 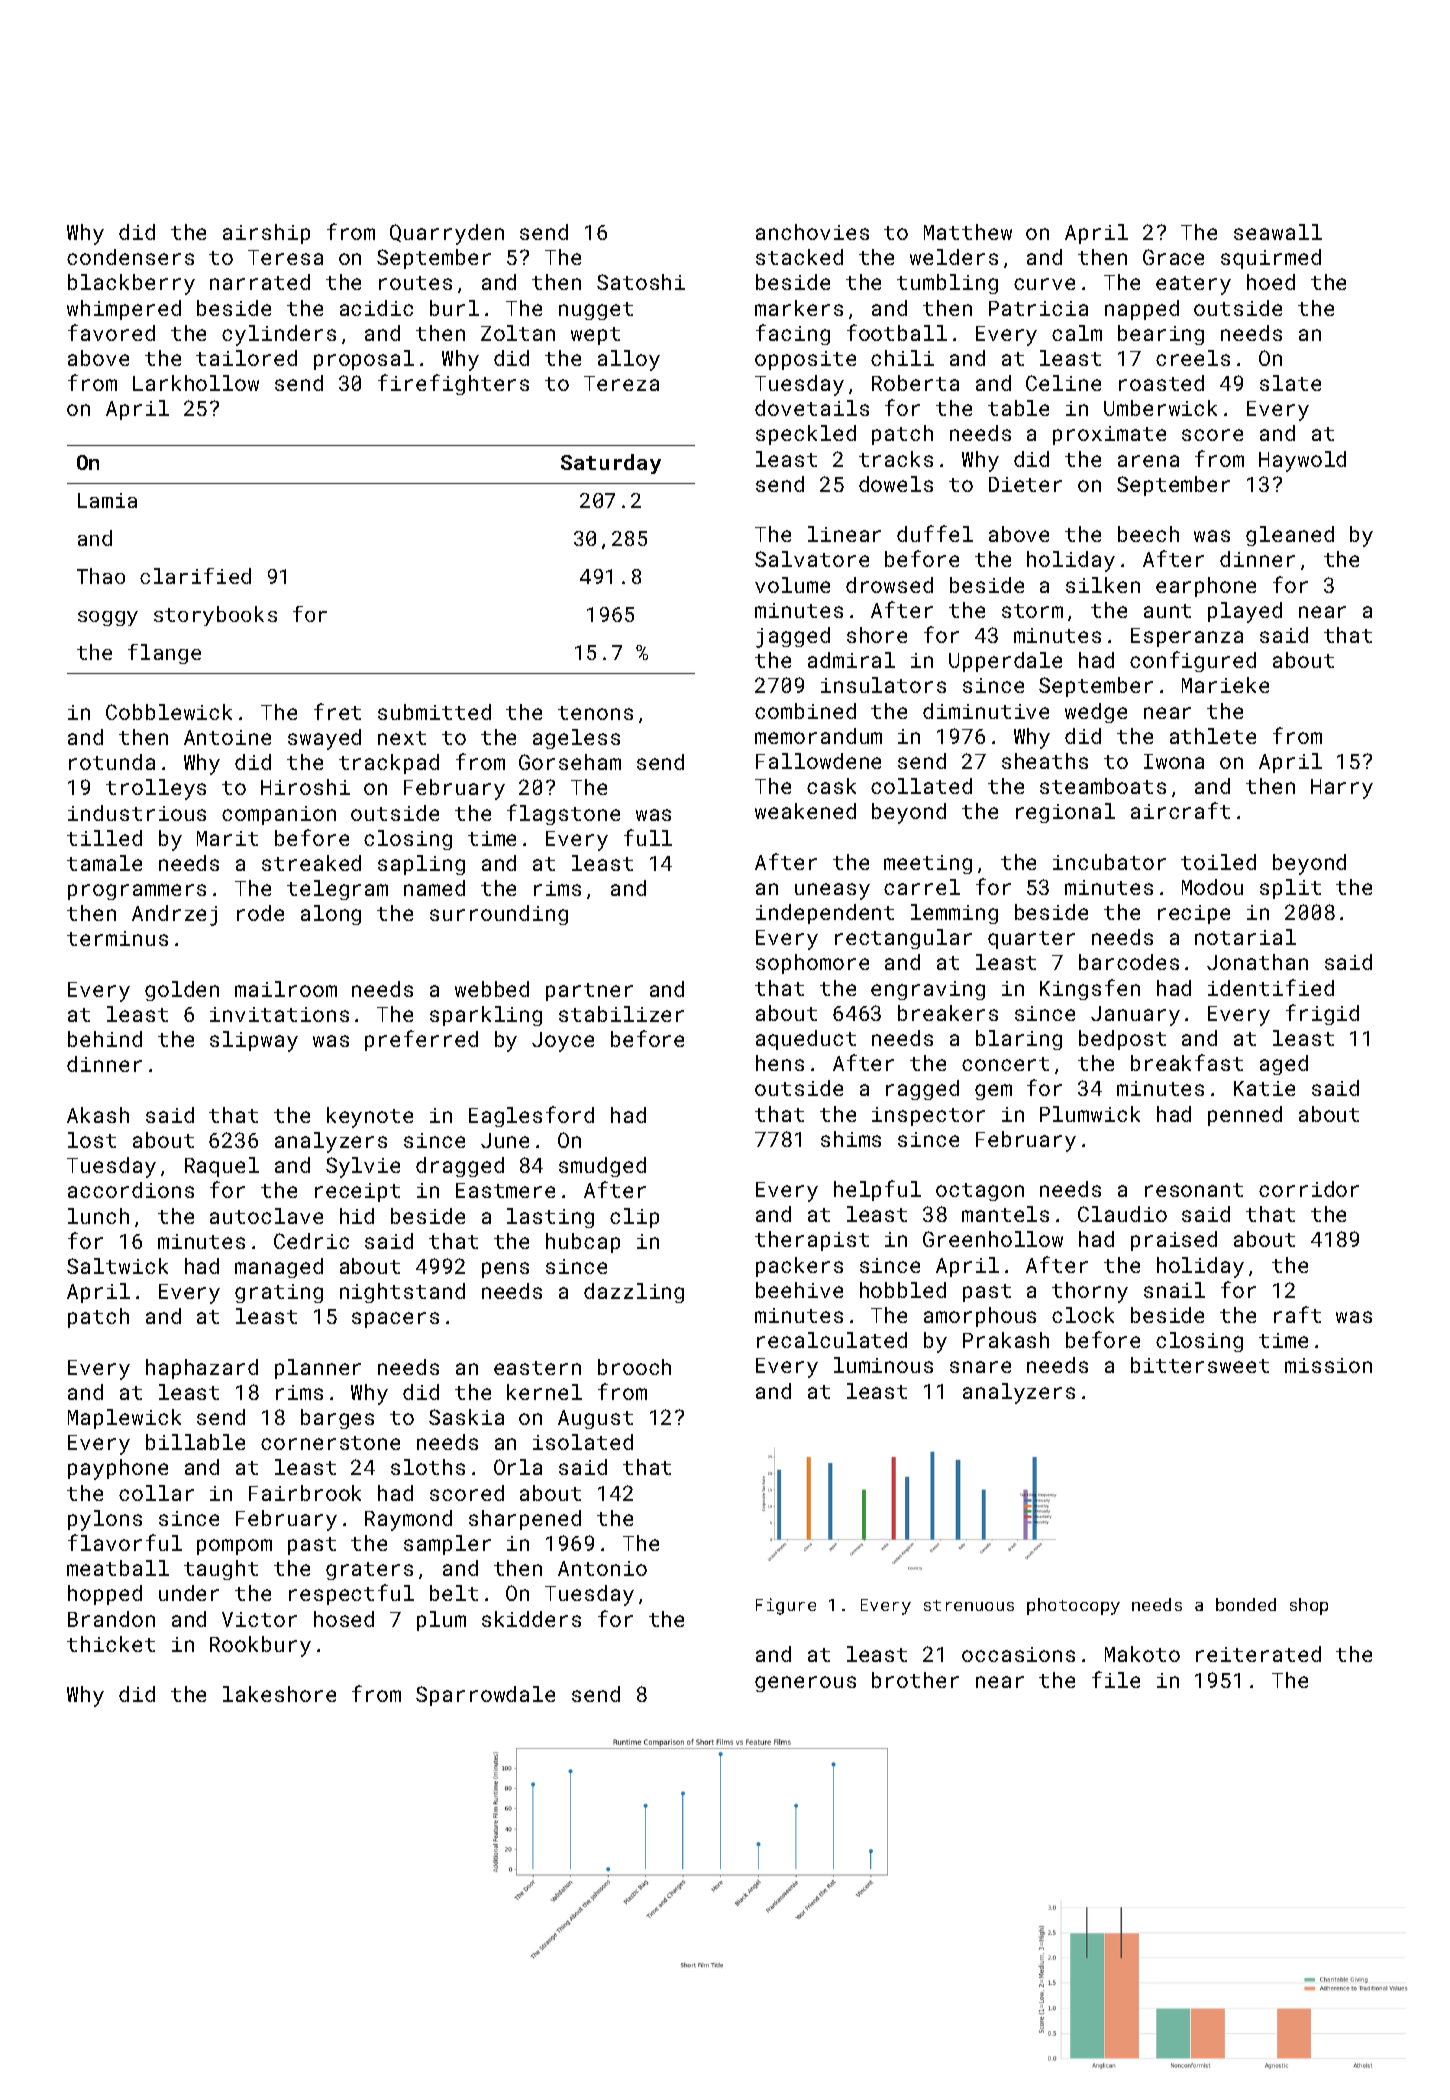 What do you see at coordinates (1322, 1014) in the screenshot?
I see `frigid` at bounding box center [1322, 1014].
